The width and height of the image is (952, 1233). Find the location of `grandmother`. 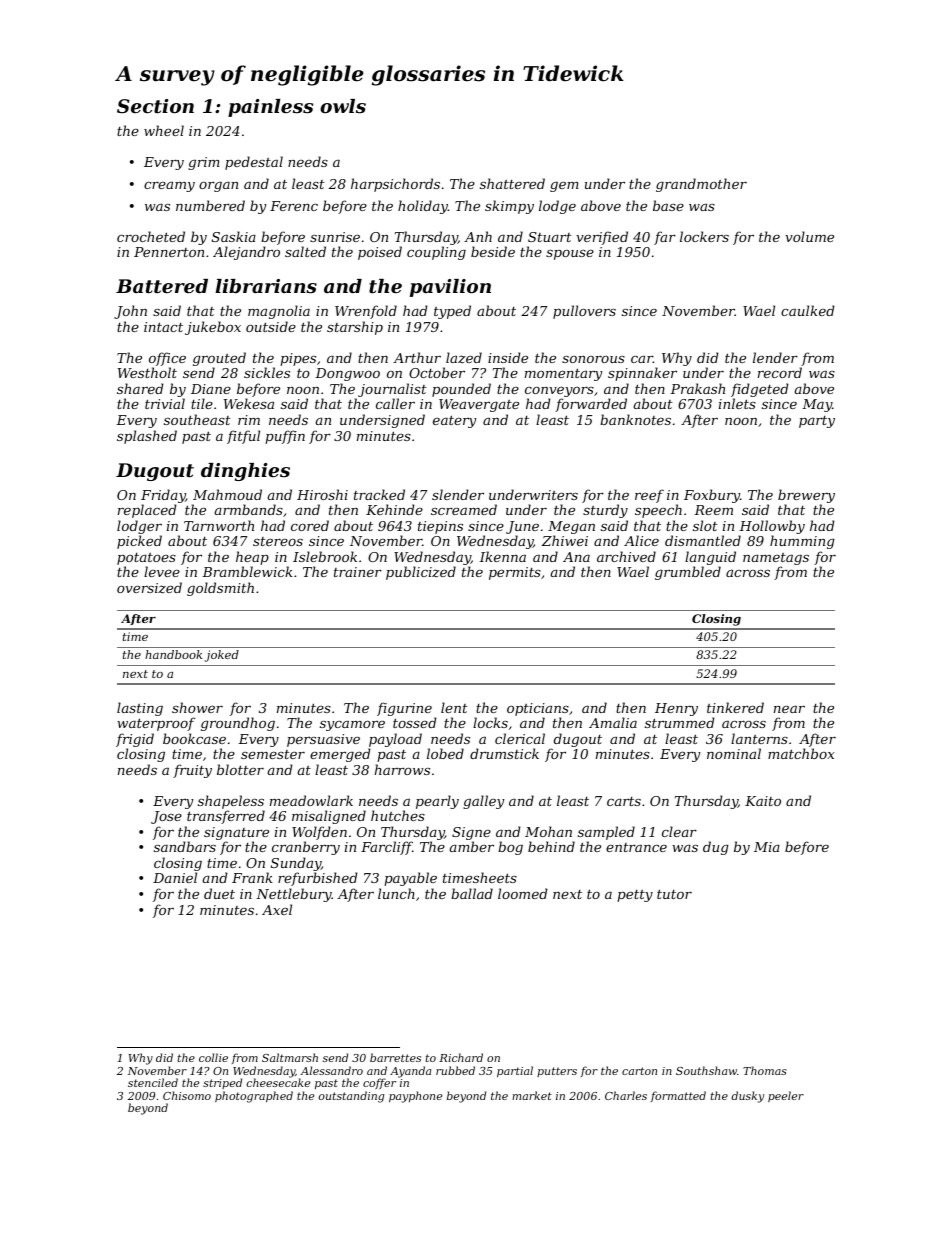

grandmother is located at coordinates (701, 185).
